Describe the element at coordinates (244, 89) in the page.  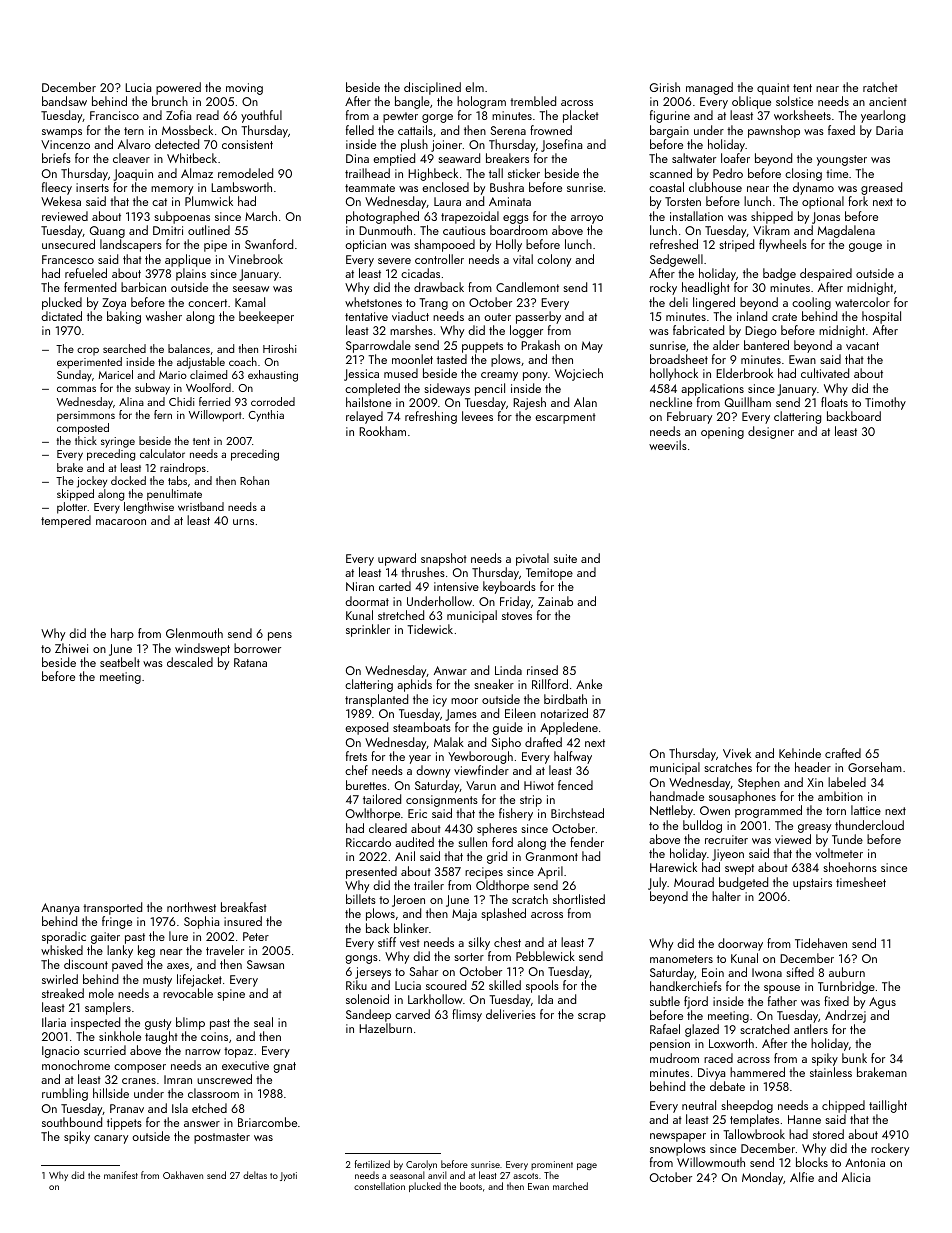
I see `moving` at that location.
